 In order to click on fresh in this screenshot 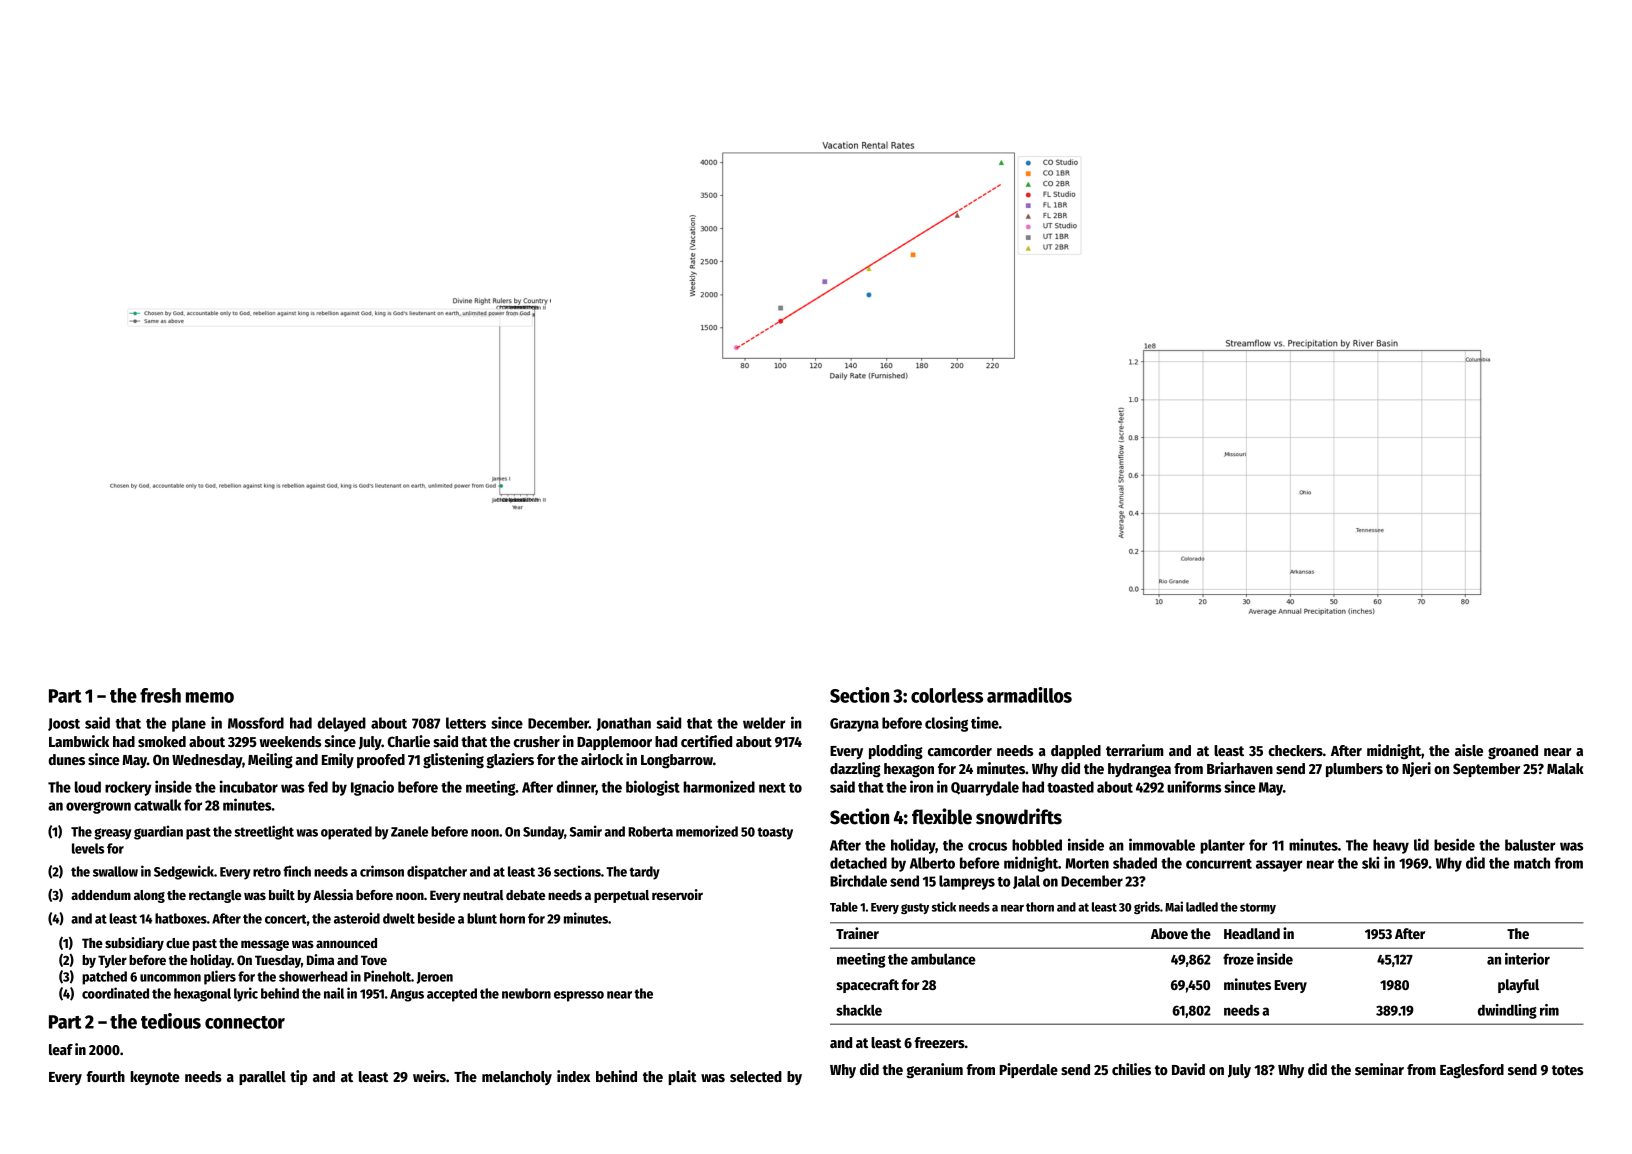, I will do `click(160, 695)`.
